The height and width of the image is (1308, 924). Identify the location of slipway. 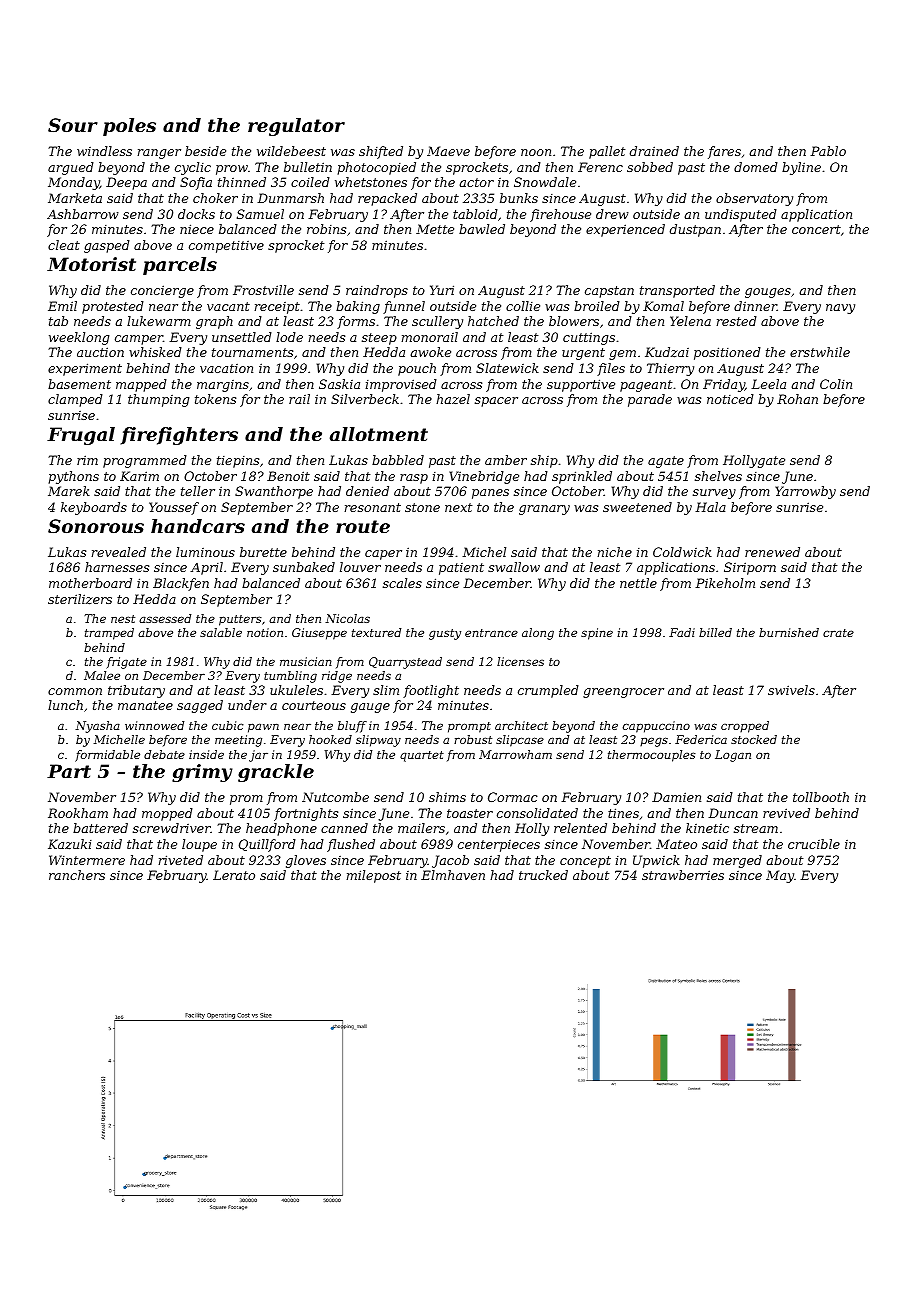
(378, 741).
